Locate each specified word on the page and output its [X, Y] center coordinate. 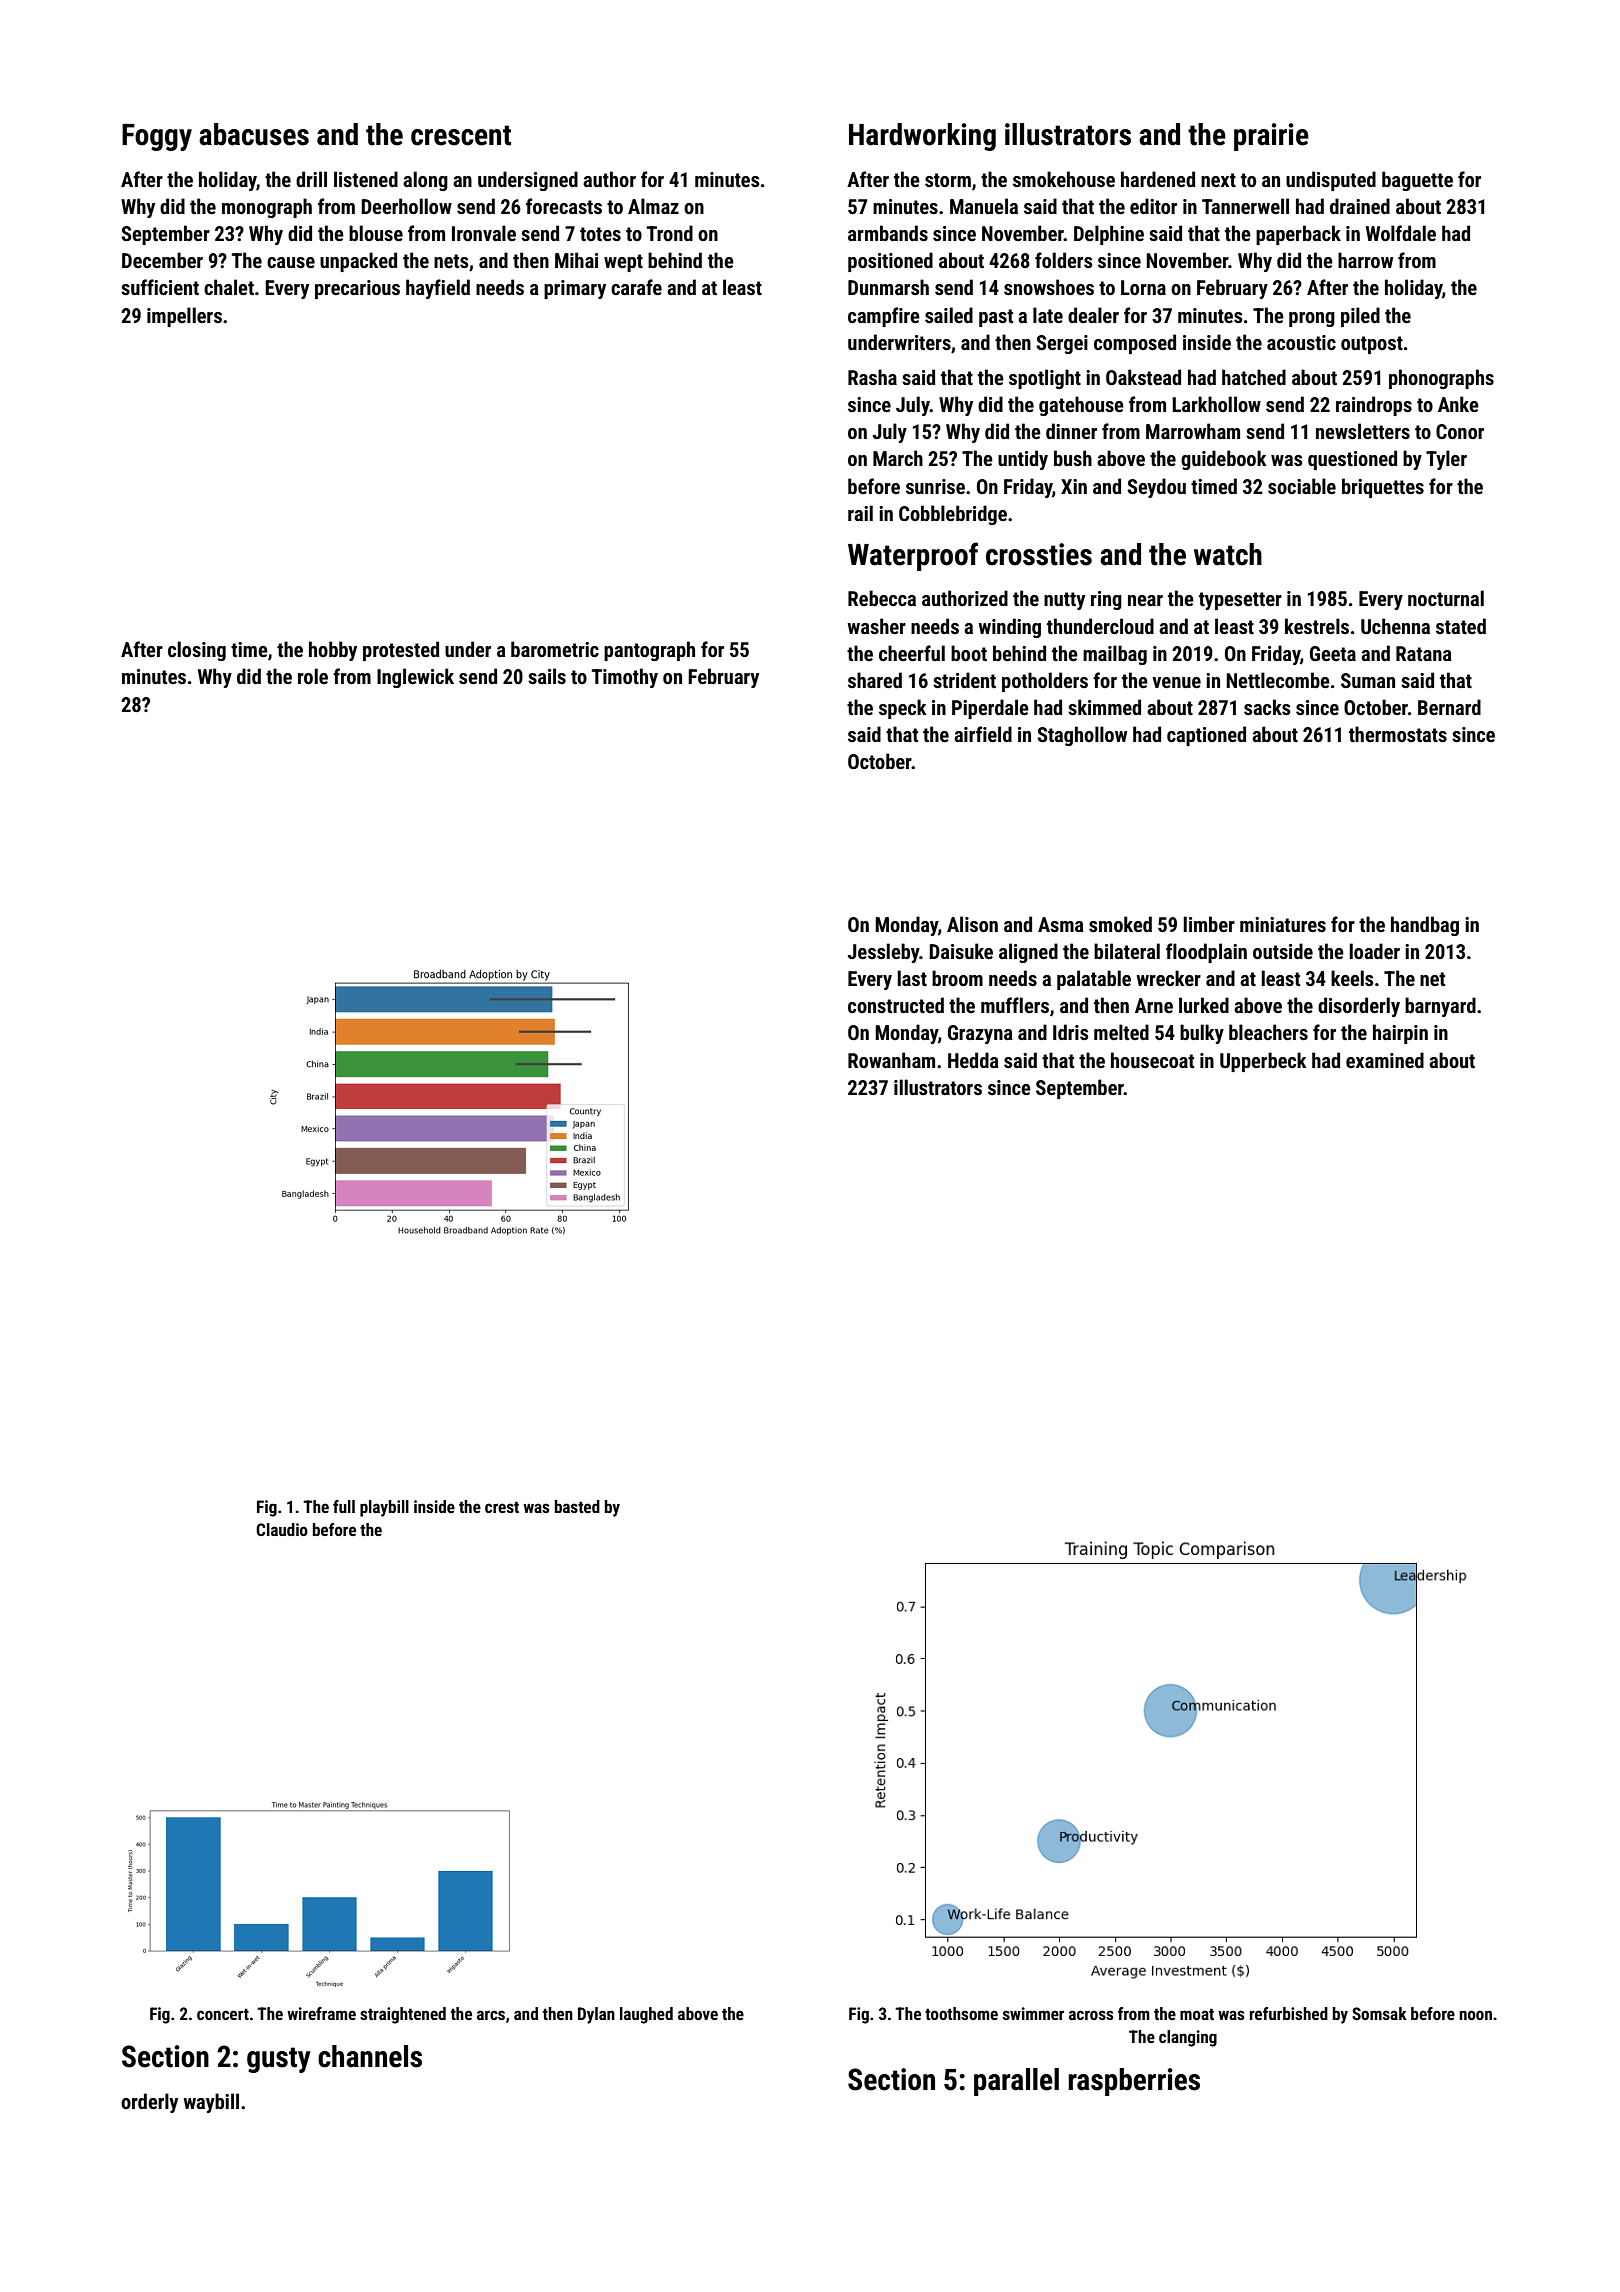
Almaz [653, 206]
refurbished [1289, 2013]
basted [577, 1506]
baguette [1417, 181]
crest [502, 1507]
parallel [1016, 2082]
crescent [461, 135]
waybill [211, 2103]
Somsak [1379, 2013]
